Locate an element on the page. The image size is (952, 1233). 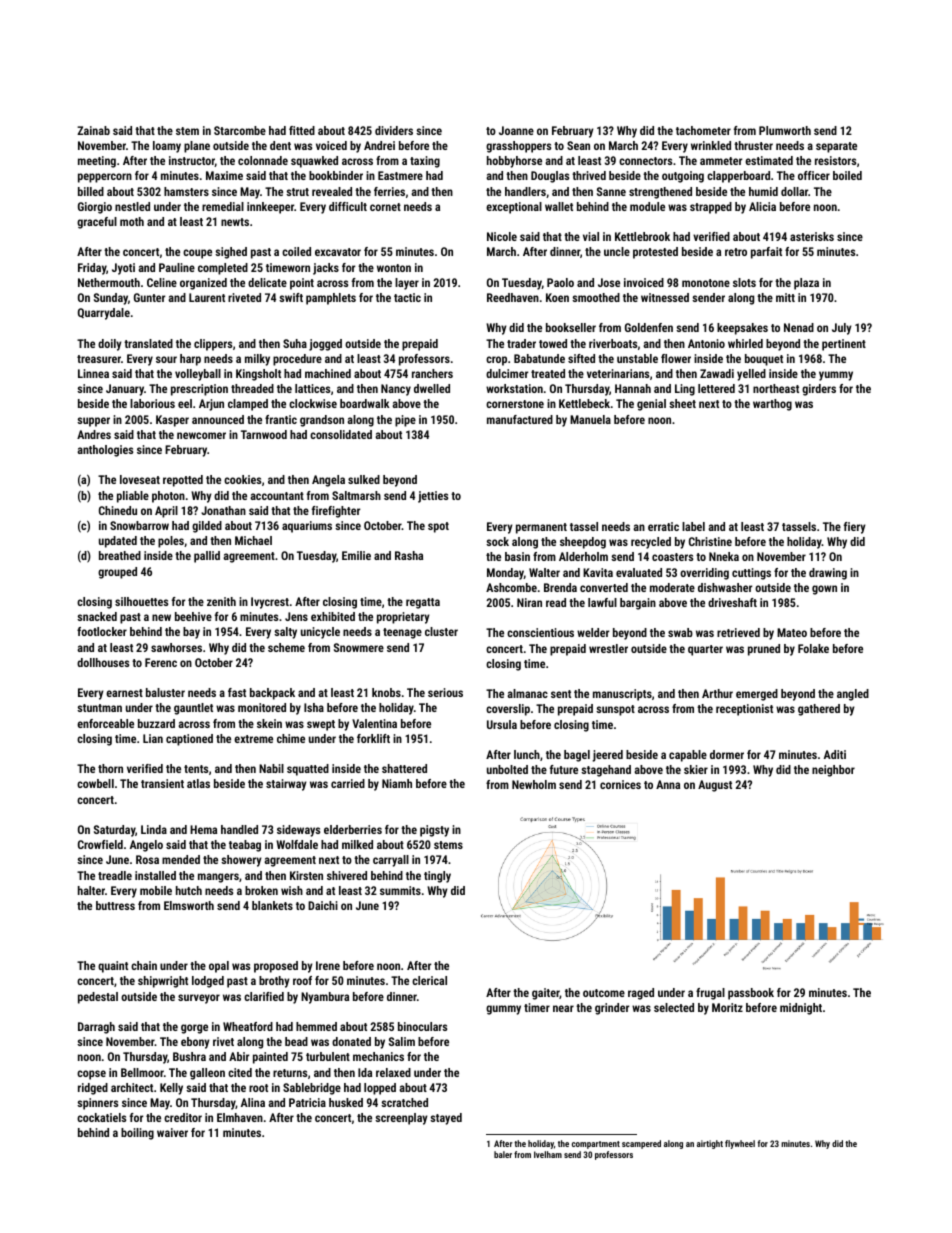
Elmhaven is located at coordinates (240, 1117).
